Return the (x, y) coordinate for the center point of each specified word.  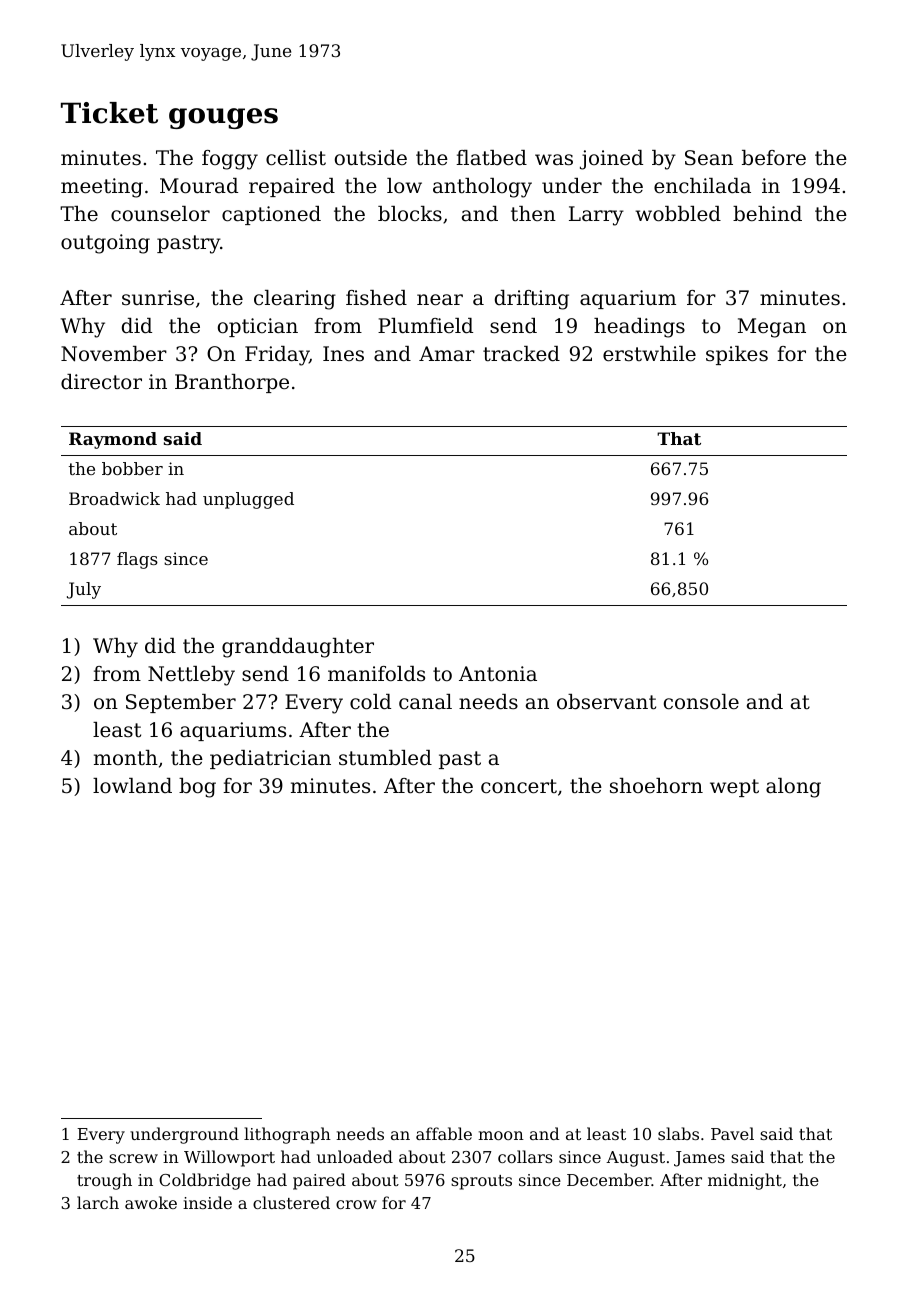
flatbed (491, 158)
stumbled (385, 758)
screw (133, 1158)
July (84, 590)
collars (525, 1156)
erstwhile (649, 354)
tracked (521, 354)
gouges (223, 118)
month (126, 757)
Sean (709, 158)
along (793, 788)
